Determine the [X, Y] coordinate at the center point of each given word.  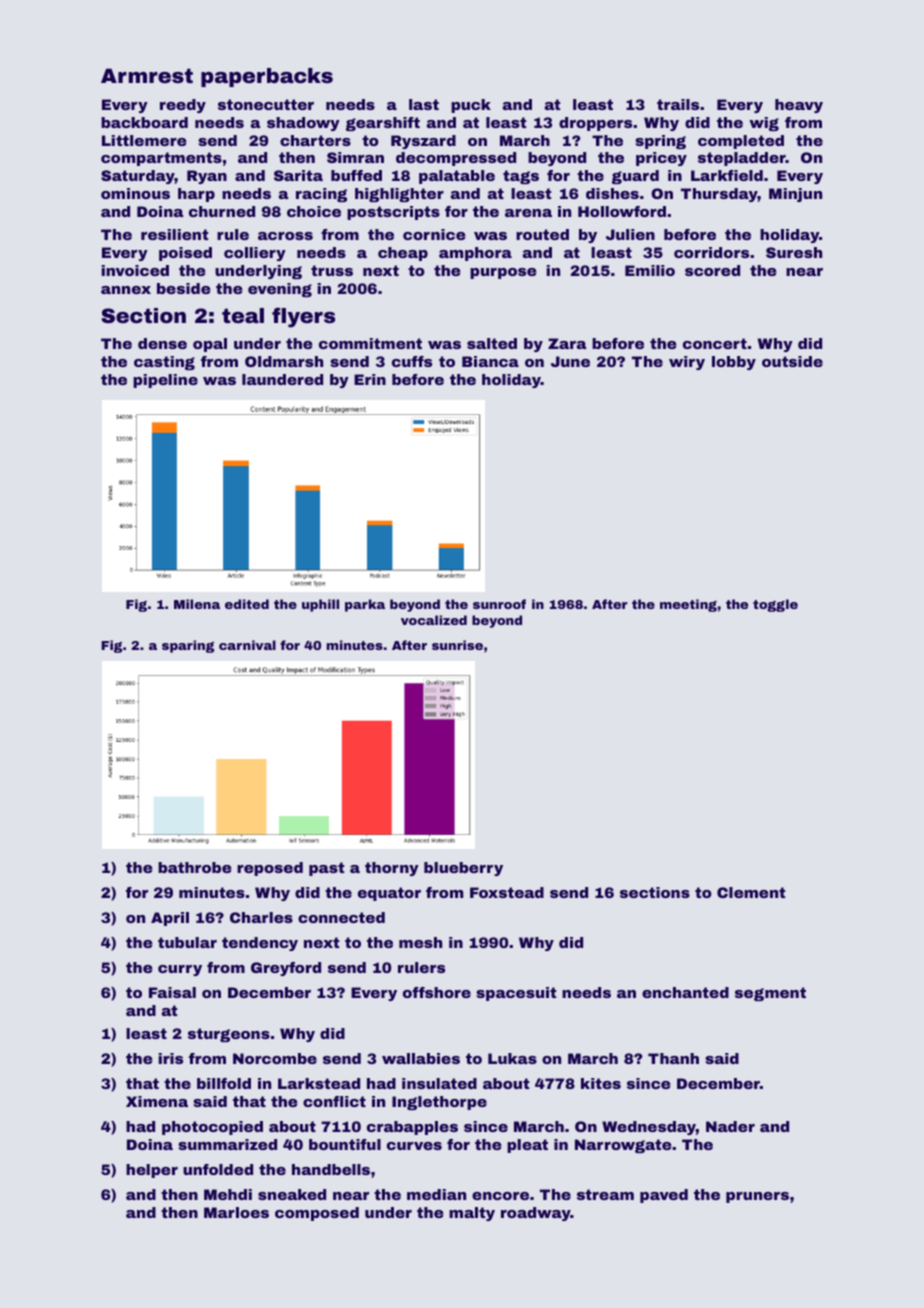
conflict [334, 1101]
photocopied [212, 1128]
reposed [270, 869]
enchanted [685, 992]
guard [635, 177]
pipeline [165, 381]
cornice [434, 234]
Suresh [794, 252]
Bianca [490, 361]
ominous [135, 193]
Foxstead [507, 892]
